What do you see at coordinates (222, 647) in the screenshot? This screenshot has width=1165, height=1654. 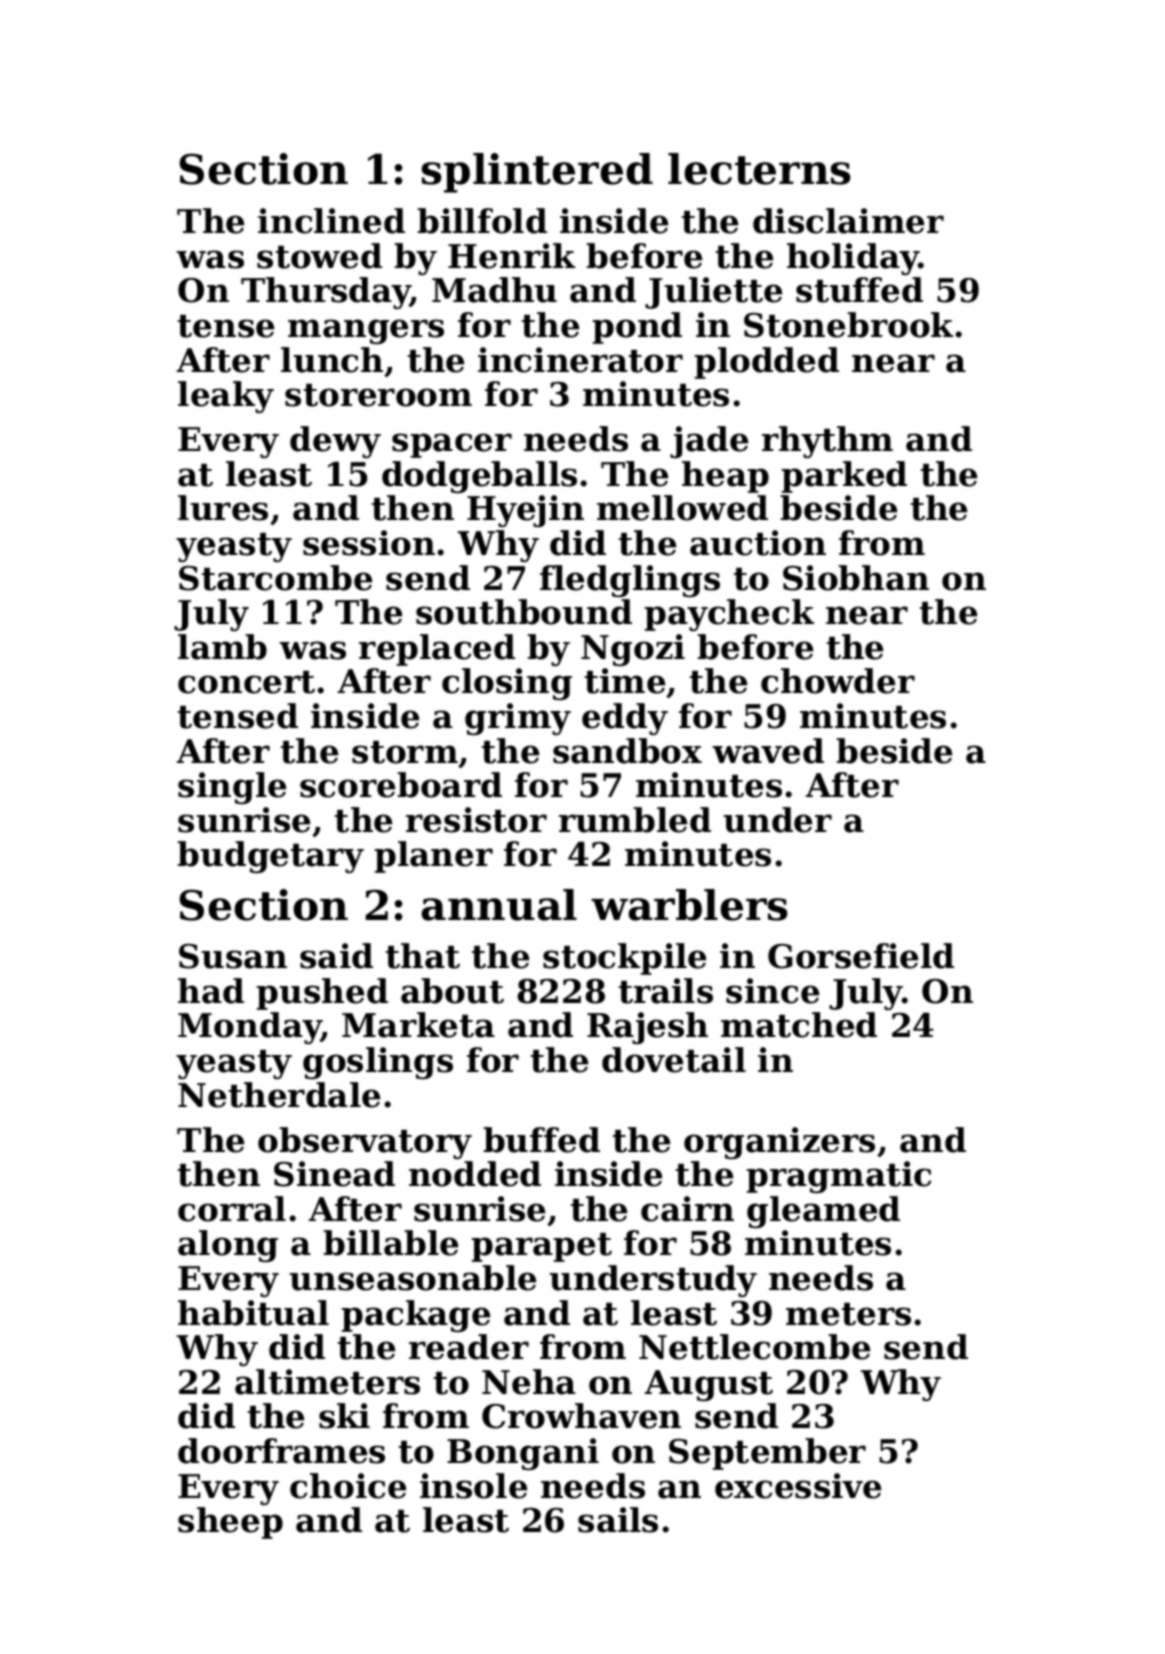 I see `lamb` at bounding box center [222, 647].
